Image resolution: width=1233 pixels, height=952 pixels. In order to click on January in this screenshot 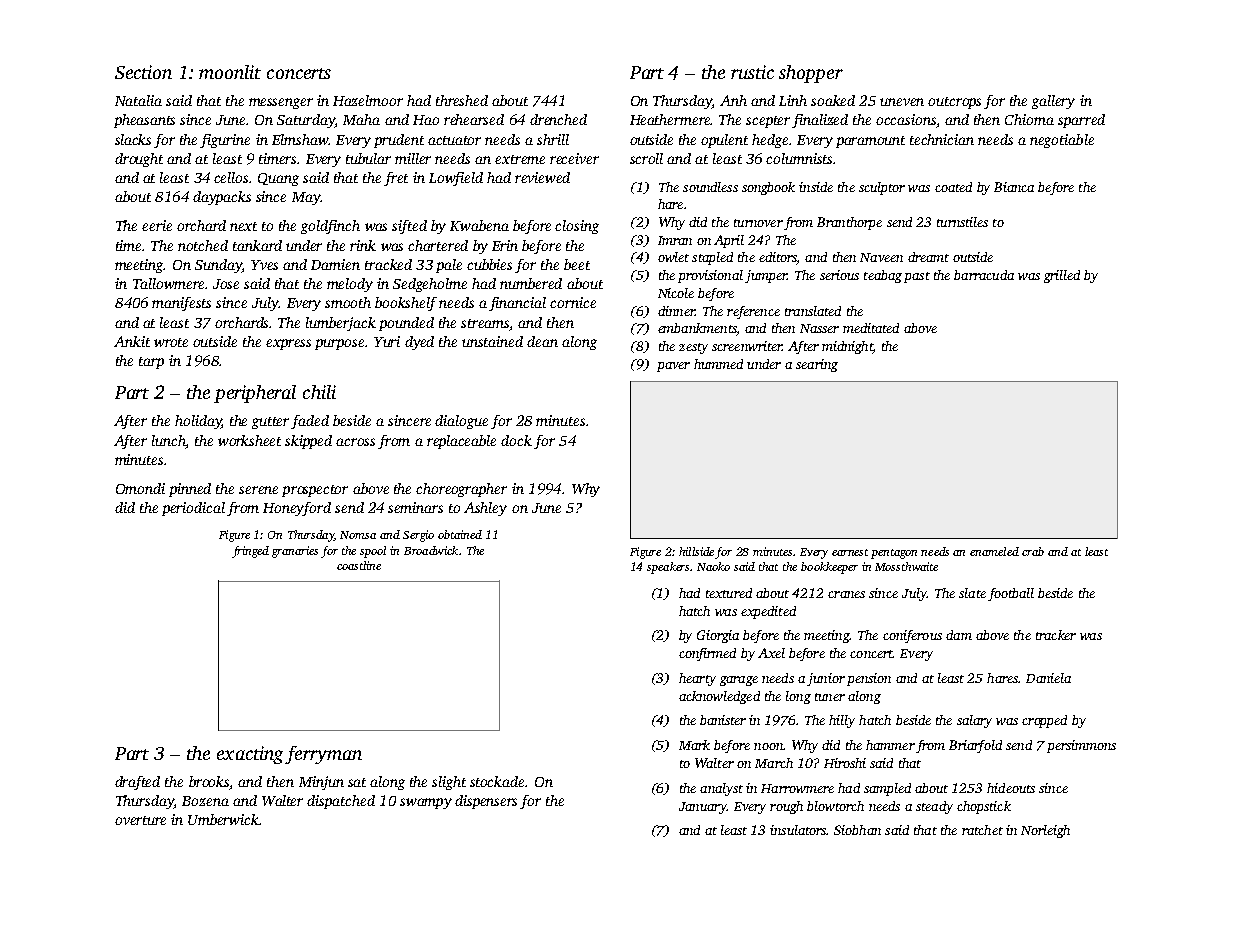, I will do `click(703, 808)`.
